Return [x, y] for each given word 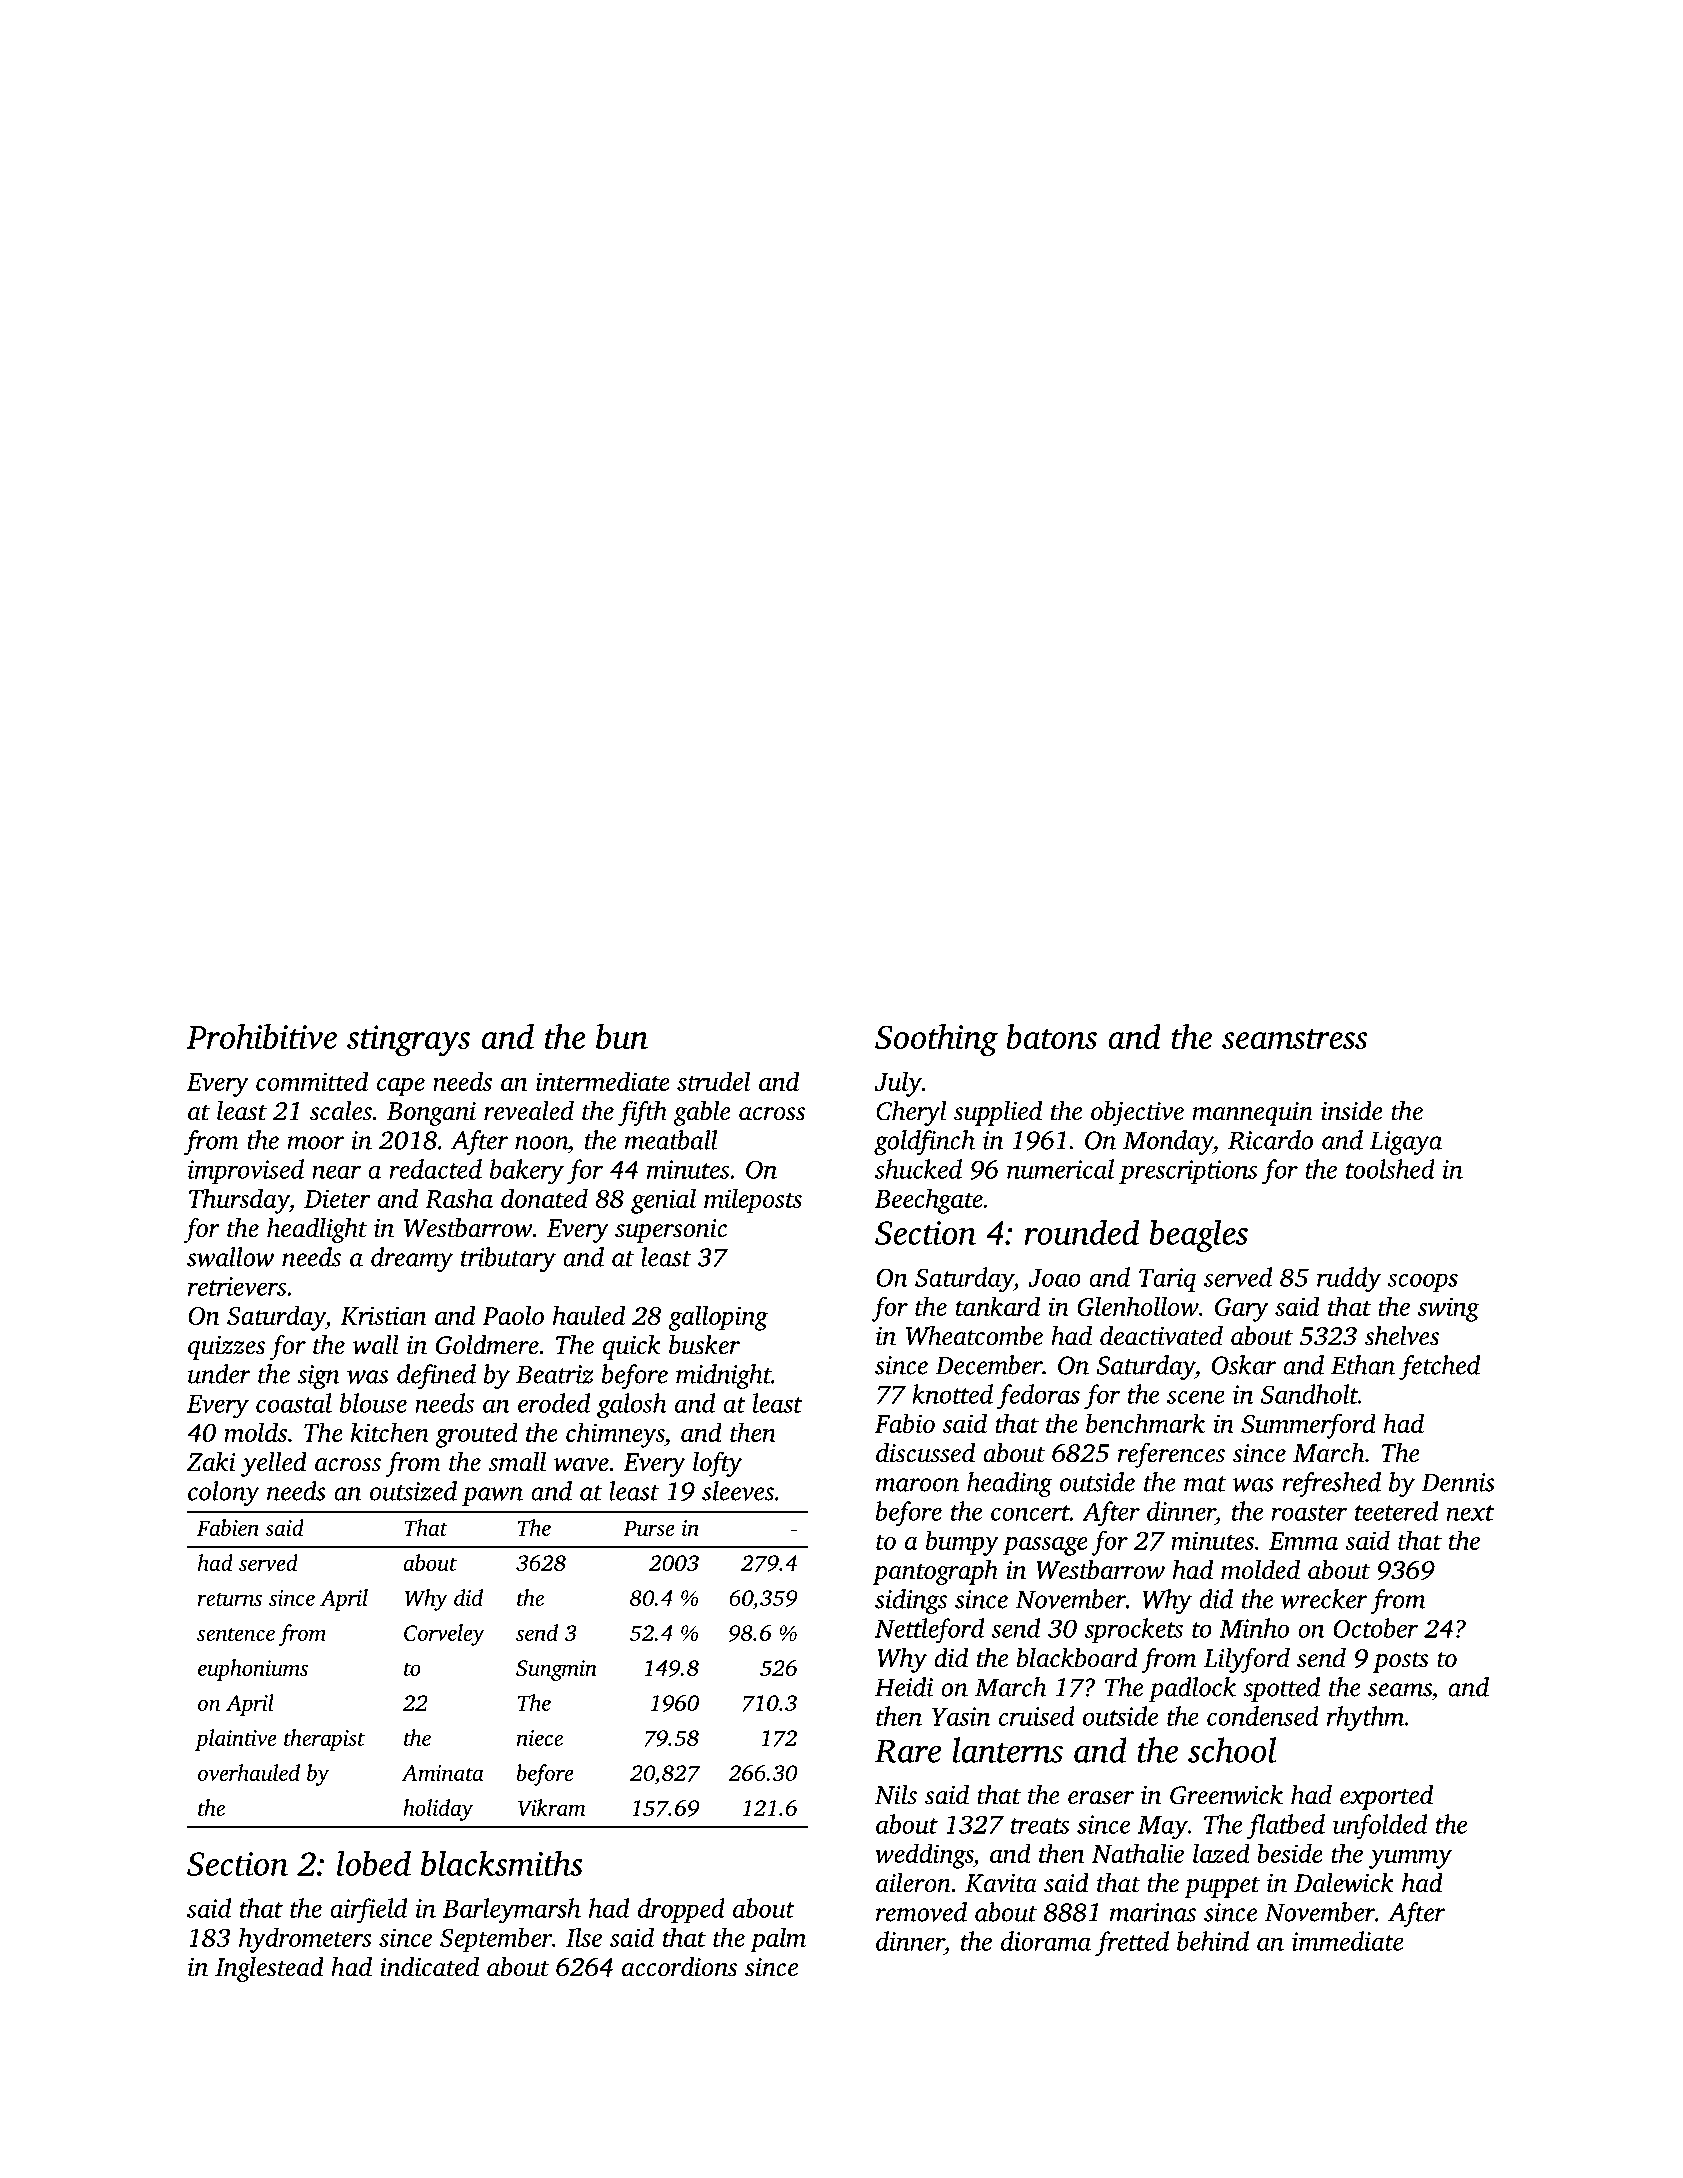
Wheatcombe [974, 1336]
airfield [368, 1910]
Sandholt [1309, 1394]
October [1375, 1628]
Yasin [960, 1716]
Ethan [1363, 1365]
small [517, 1462]
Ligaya [1406, 1143]
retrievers [237, 1286]
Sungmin [556, 1670]
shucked [918, 1169]
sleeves [738, 1491]
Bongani [431, 1114]
